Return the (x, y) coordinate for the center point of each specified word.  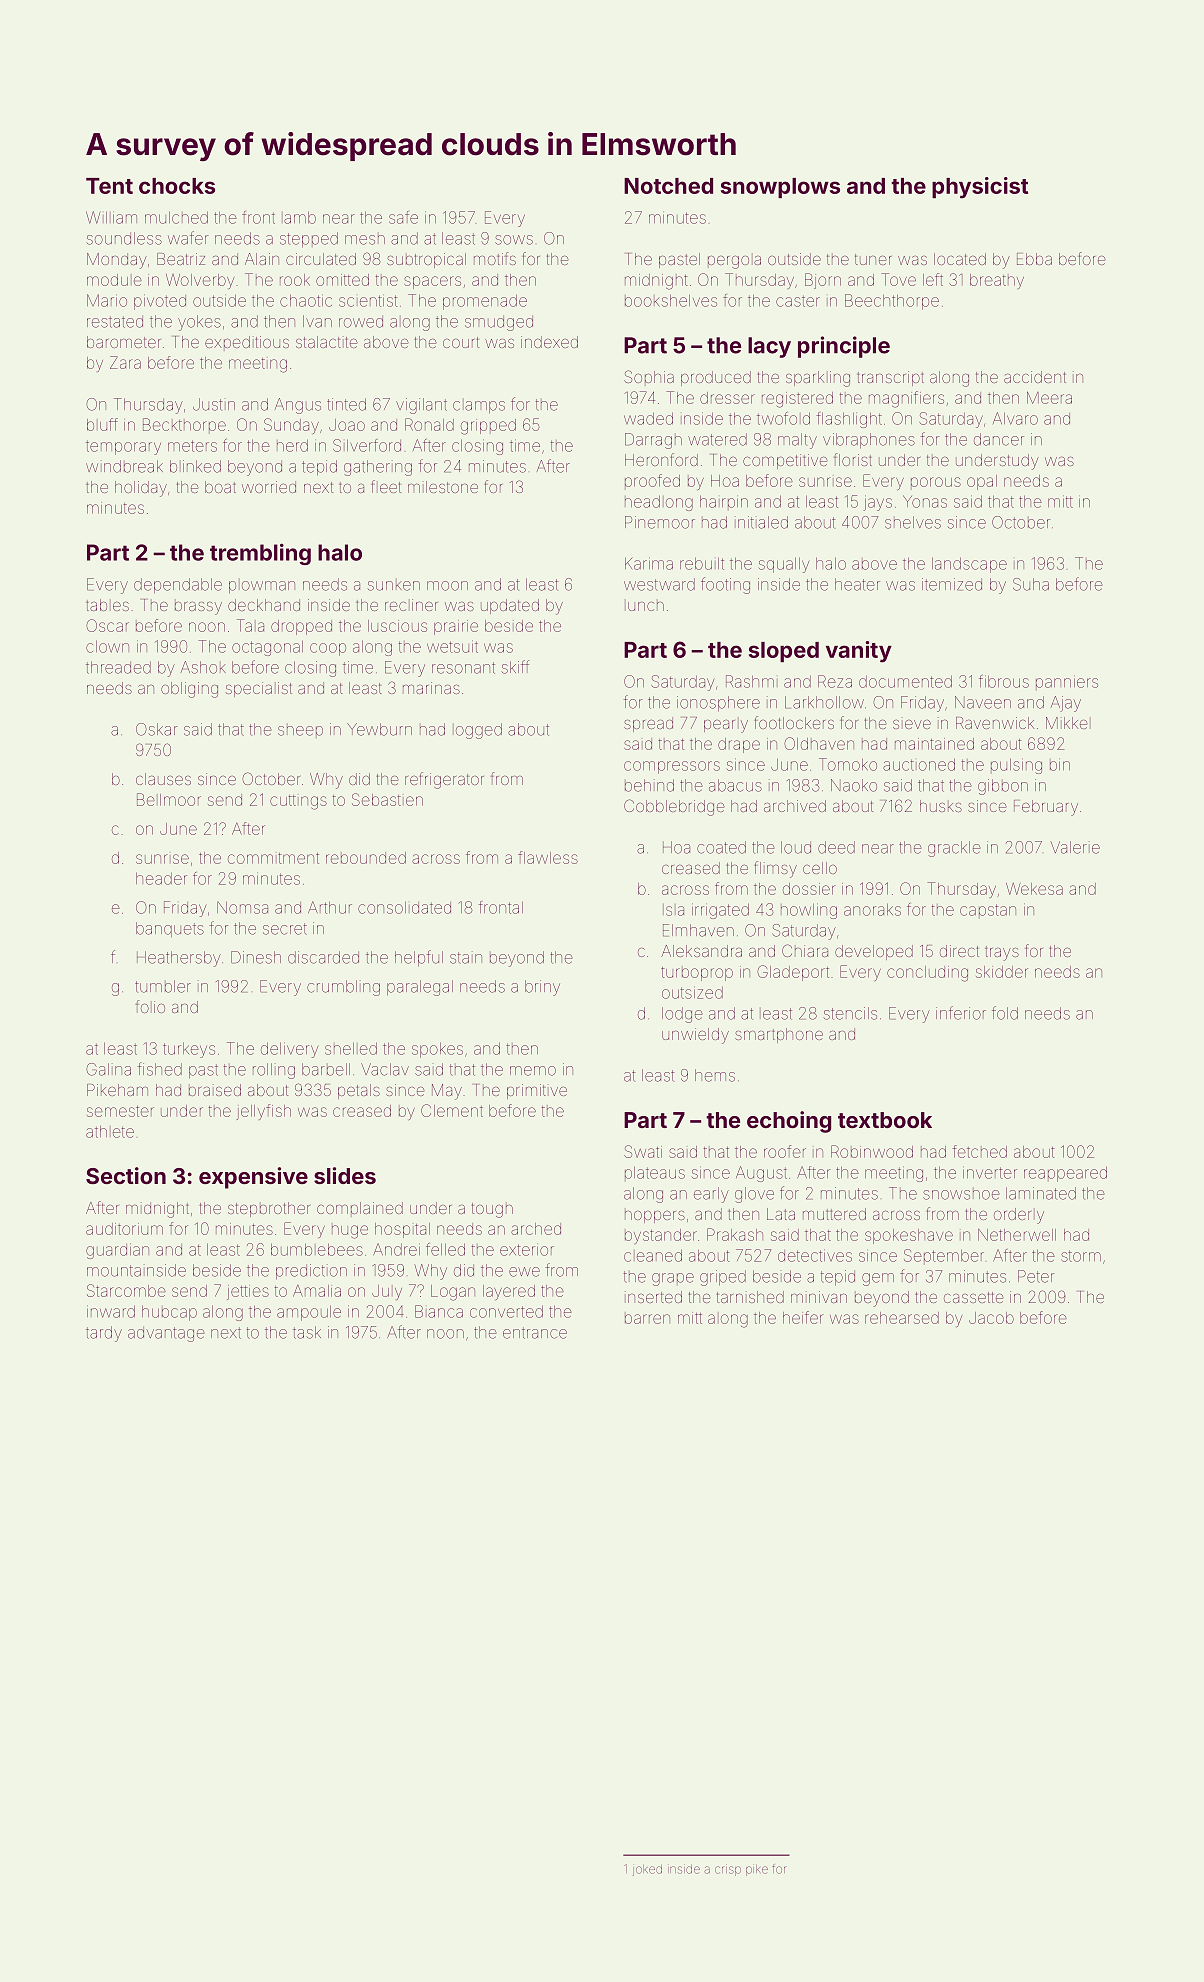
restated (115, 321)
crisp (728, 1870)
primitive (537, 1091)
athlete (110, 1131)
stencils (850, 1013)
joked (647, 1870)
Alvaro (1015, 418)
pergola (734, 262)
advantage (166, 1334)
